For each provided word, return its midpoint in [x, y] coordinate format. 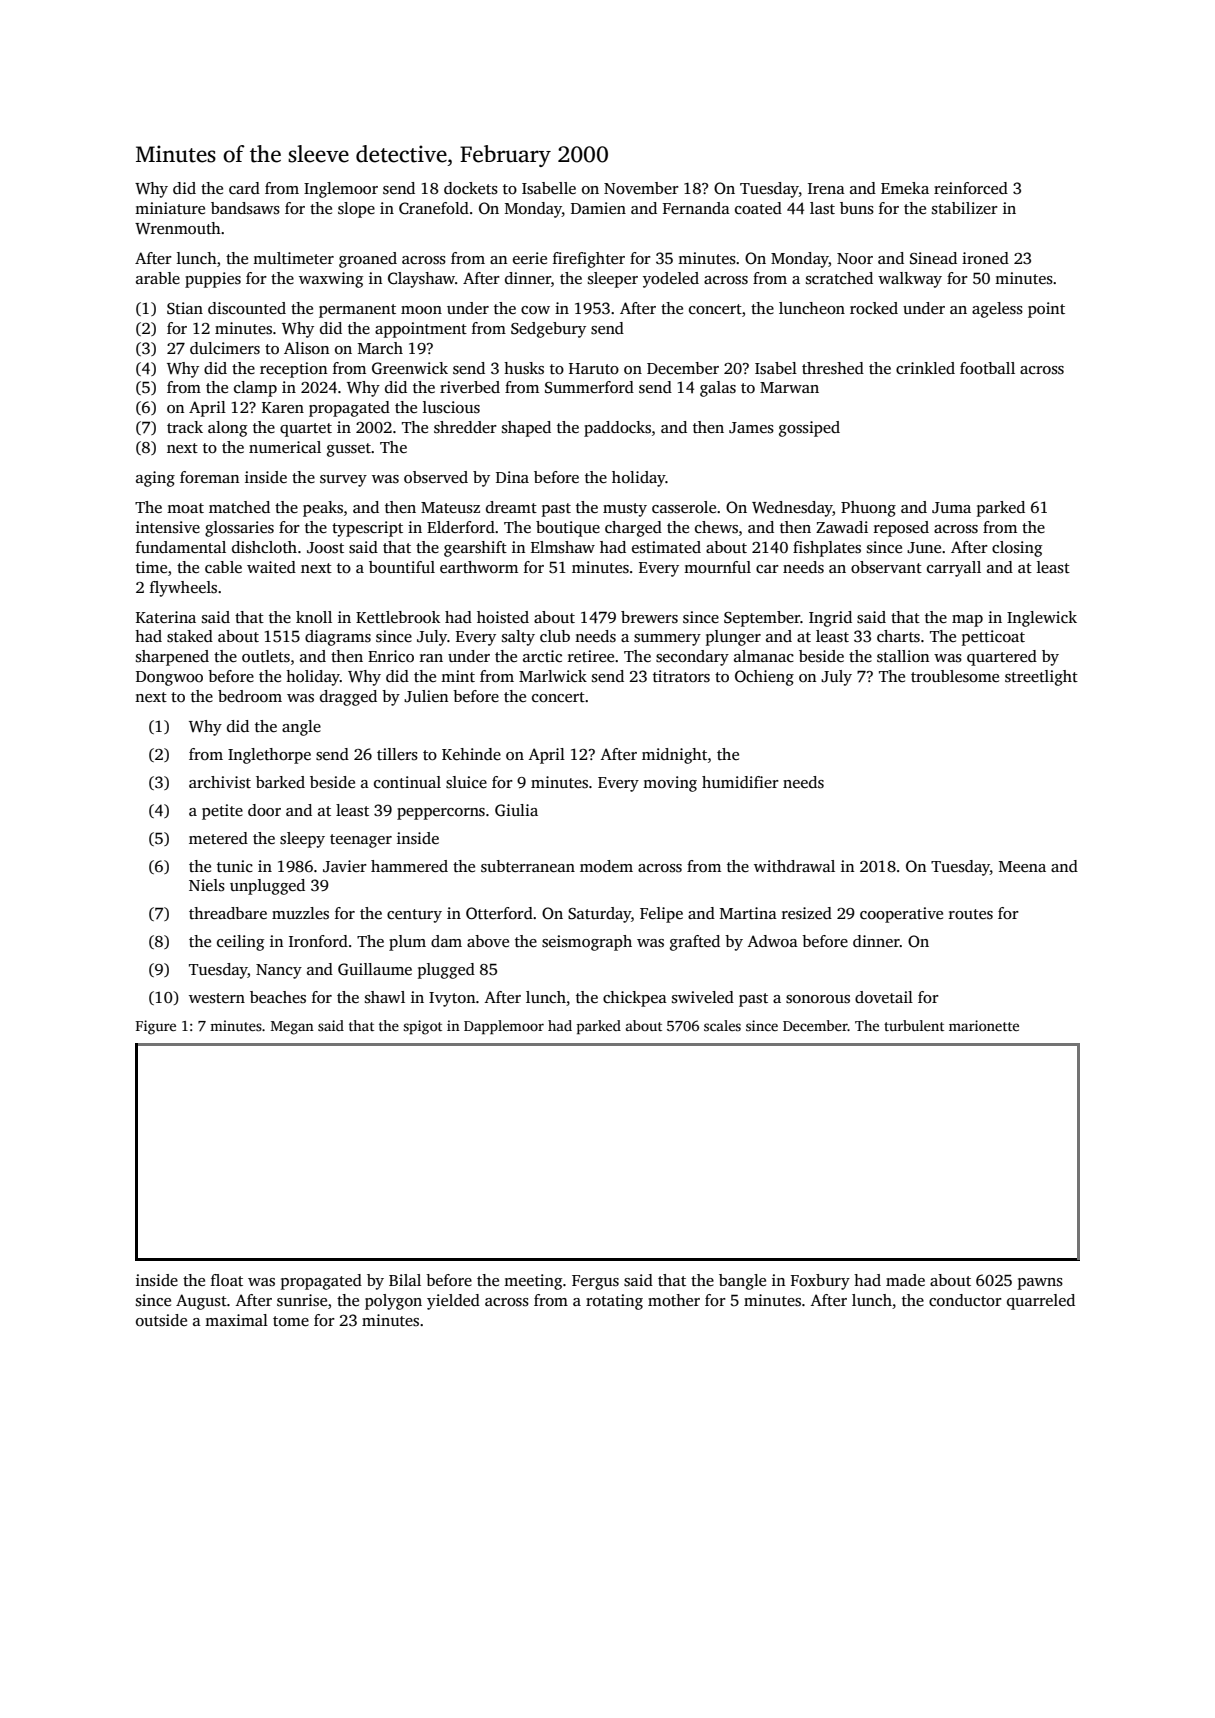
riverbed [470, 387]
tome [291, 1321]
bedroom [250, 696]
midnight [674, 756]
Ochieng [764, 678]
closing [1017, 549]
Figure [156, 1027]
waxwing [331, 280]
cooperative [901, 915]
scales [722, 1025]
